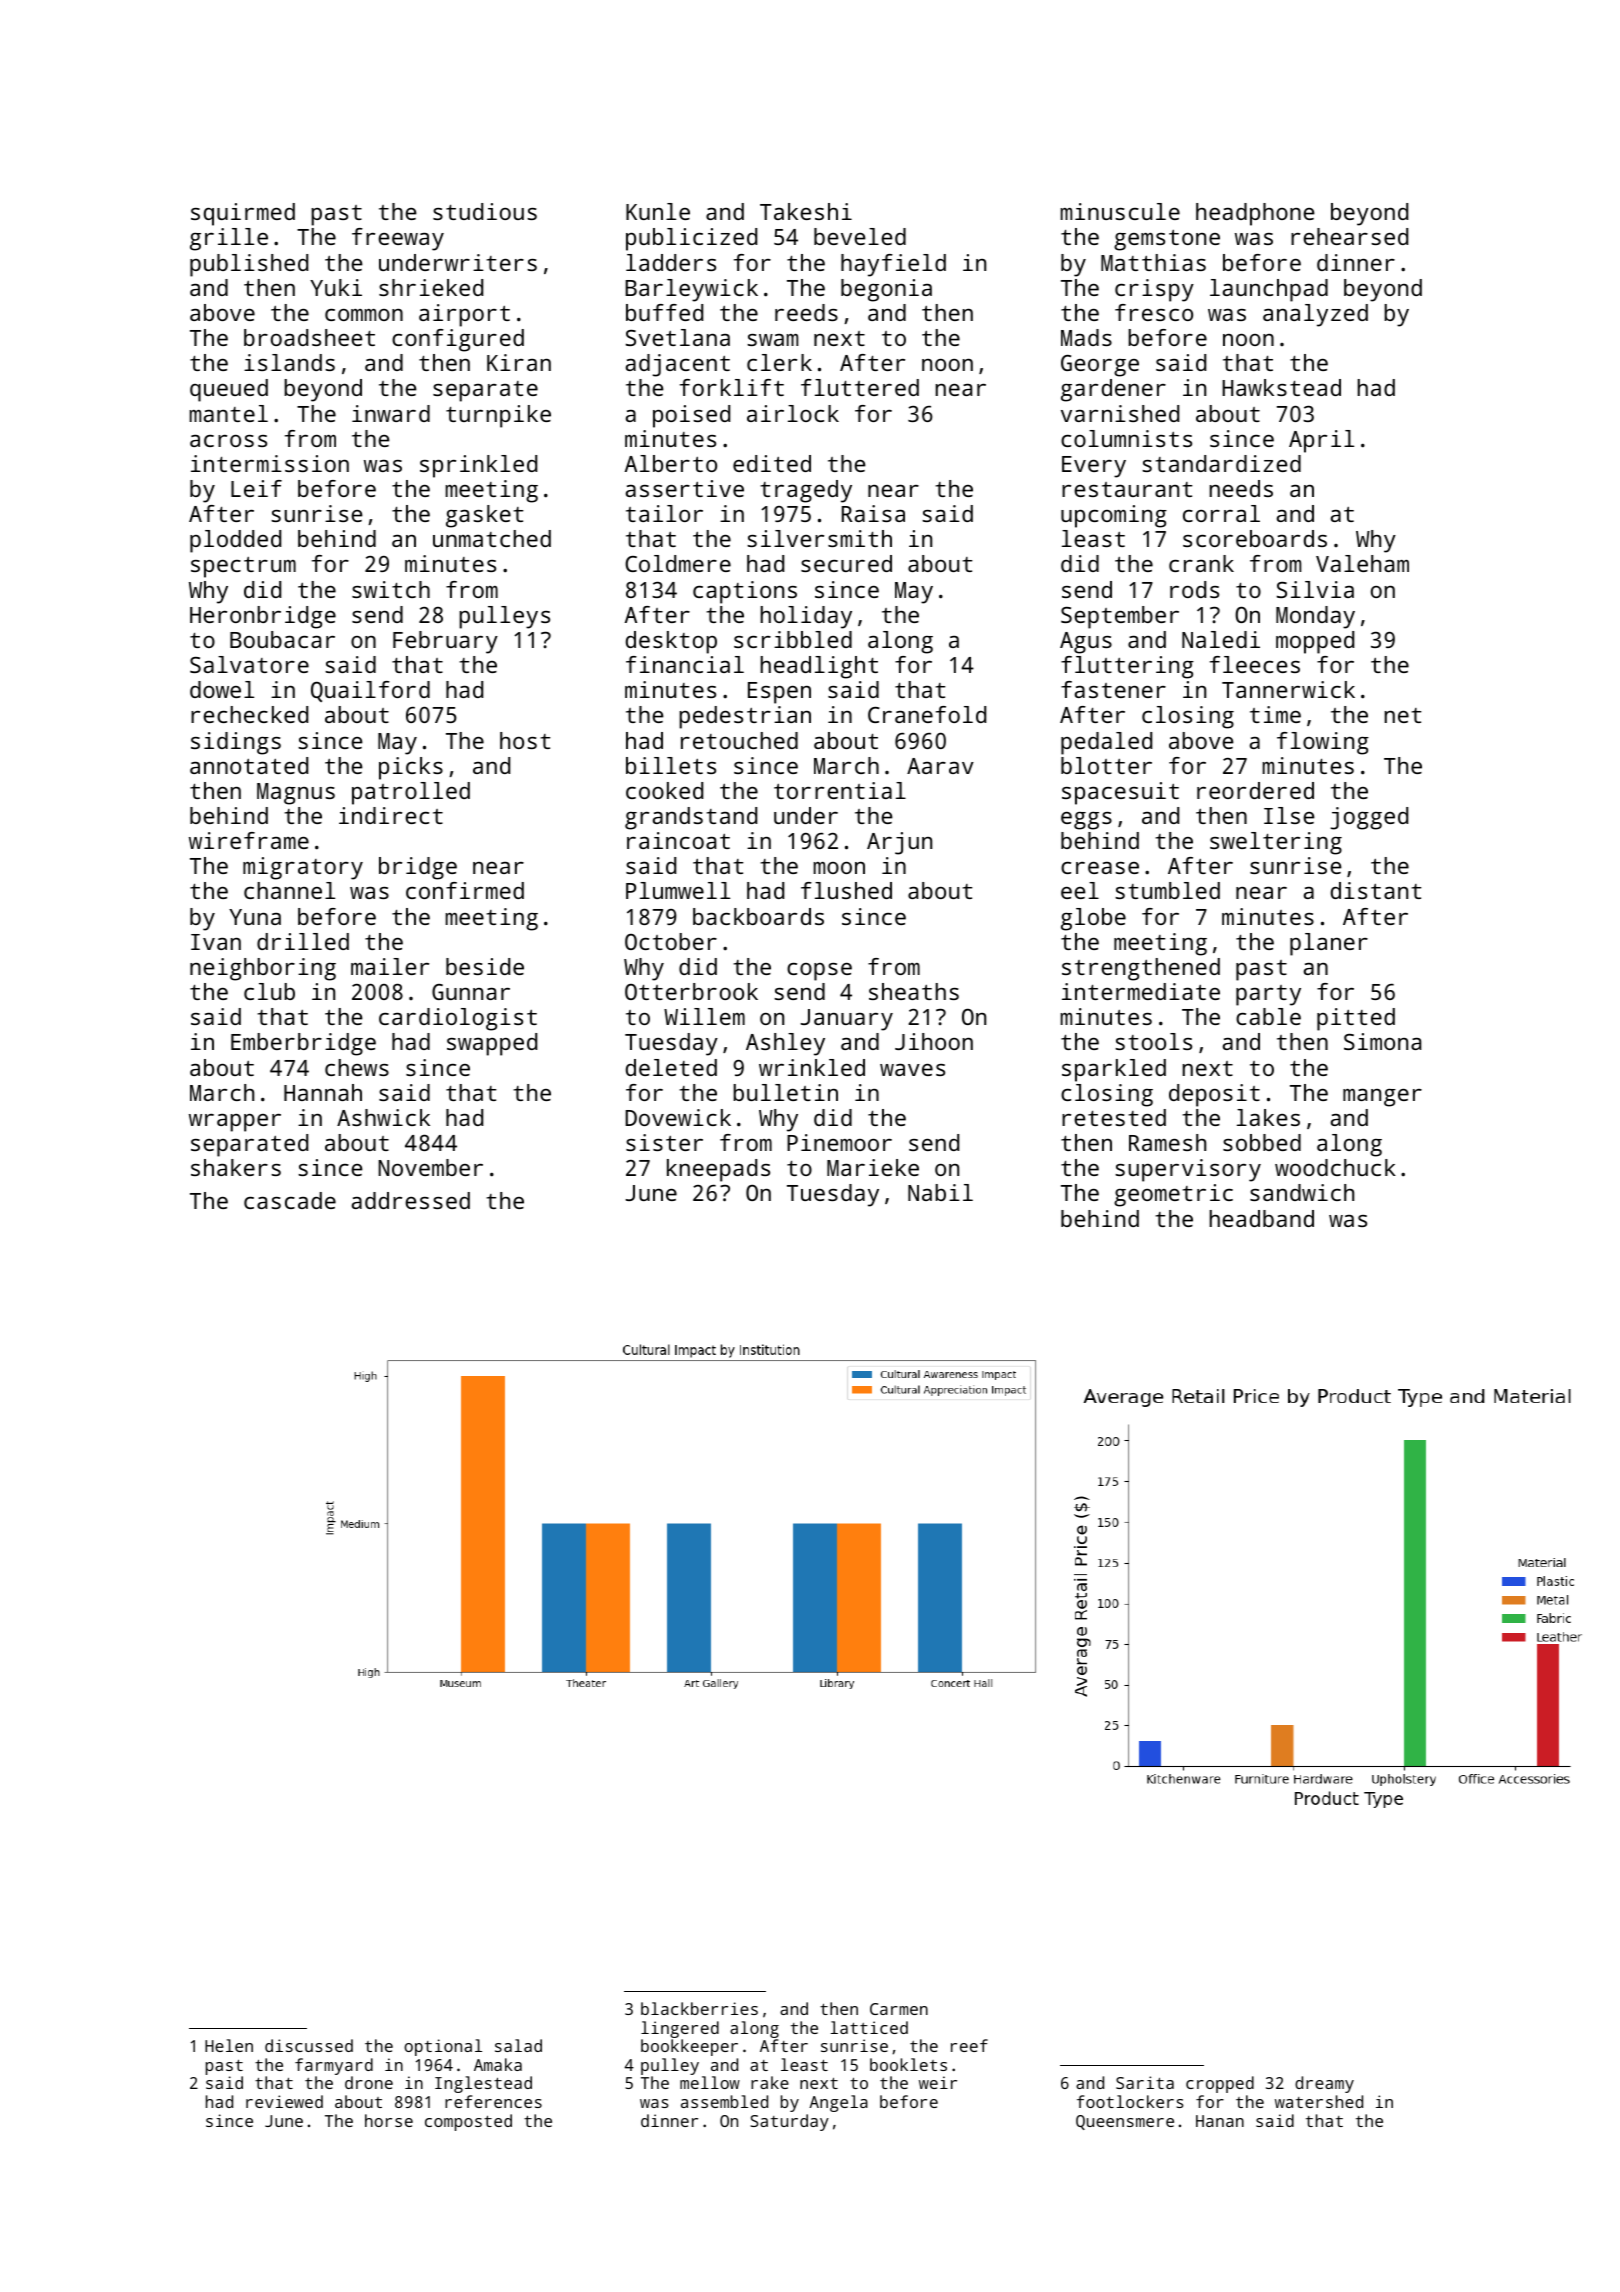 The height and width of the document is (2292, 1620). I want to click on net, so click(1402, 715).
